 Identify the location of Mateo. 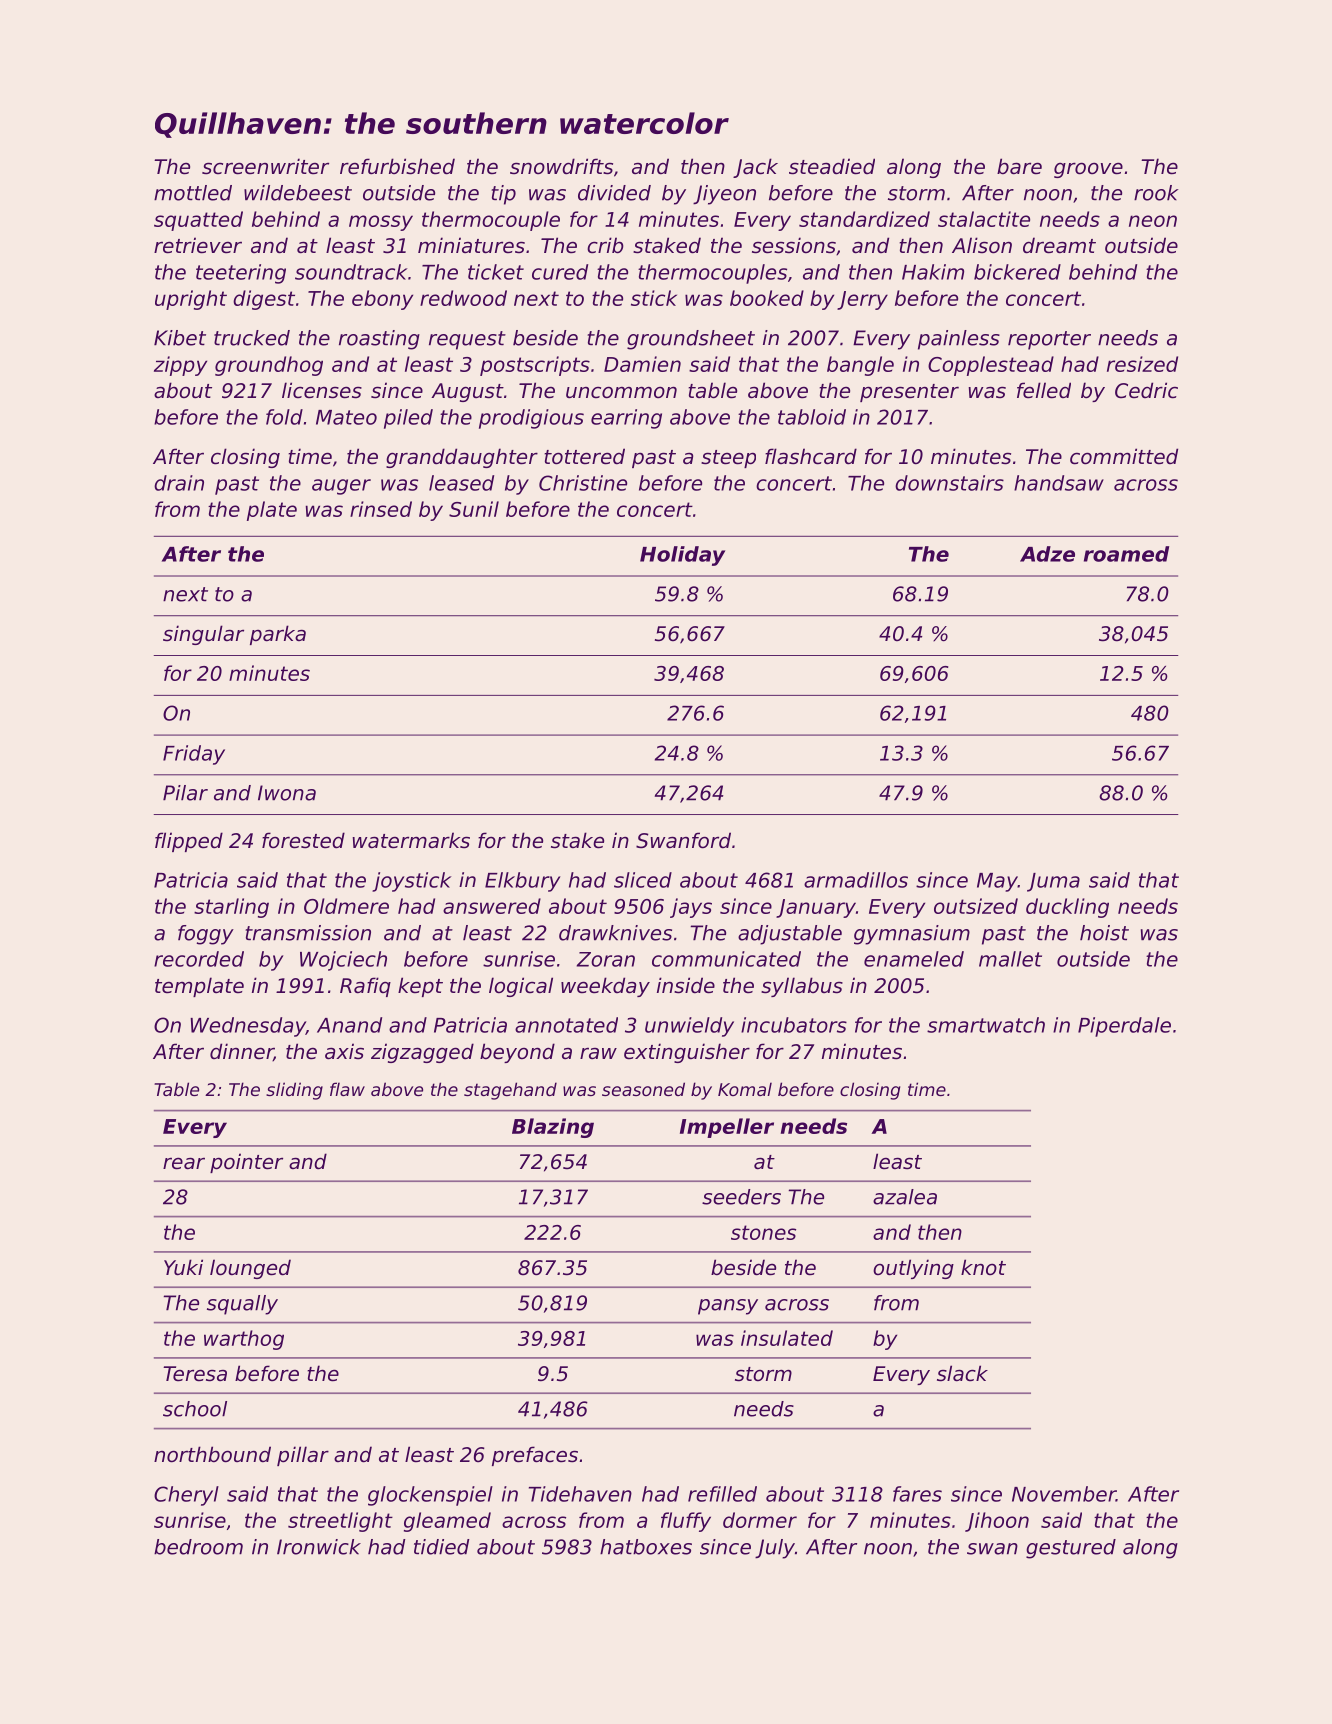
(346, 417).
